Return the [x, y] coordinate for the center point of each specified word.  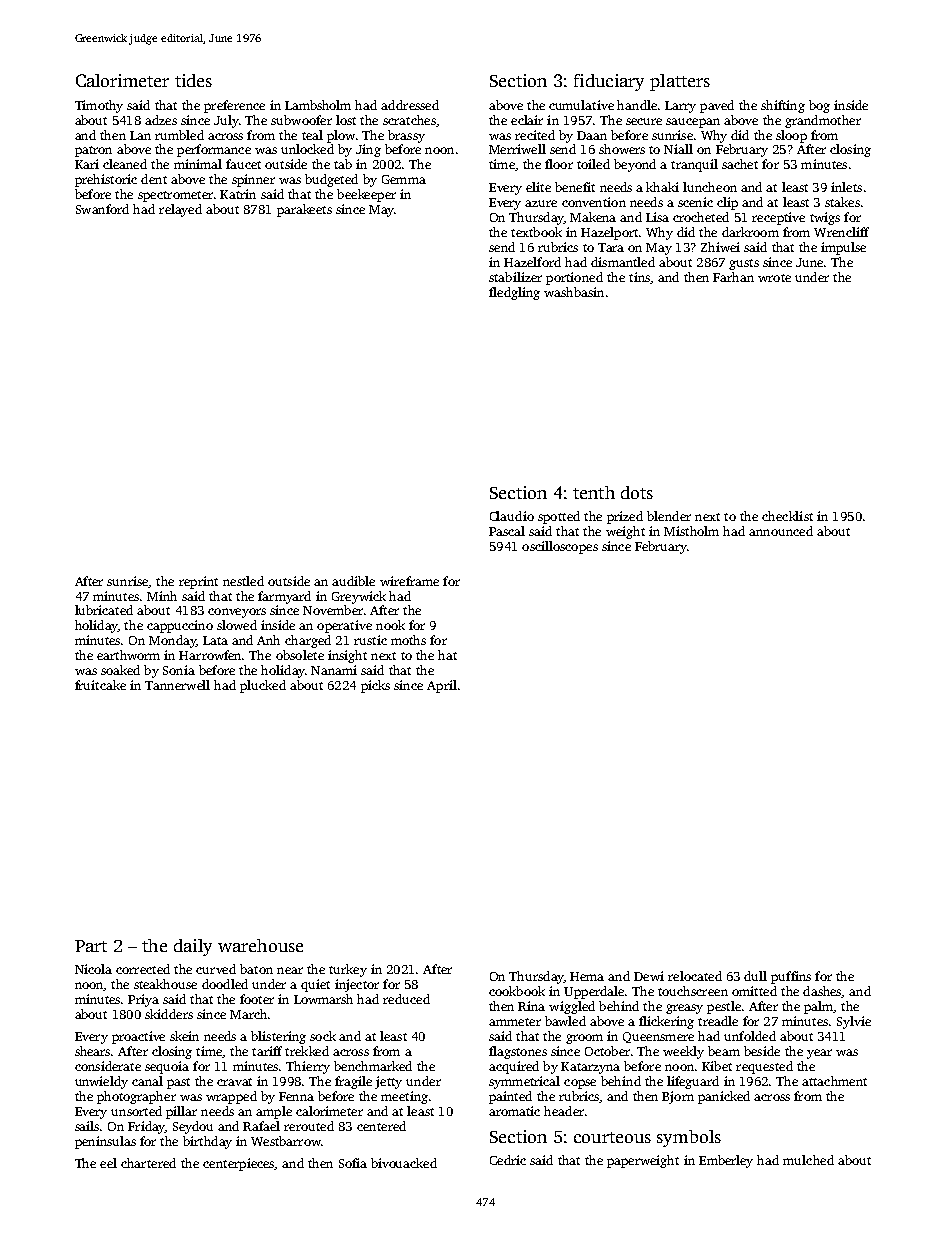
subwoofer [301, 120]
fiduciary [609, 82]
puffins [791, 977]
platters [680, 82]
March [248, 1014]
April [442, 686]
